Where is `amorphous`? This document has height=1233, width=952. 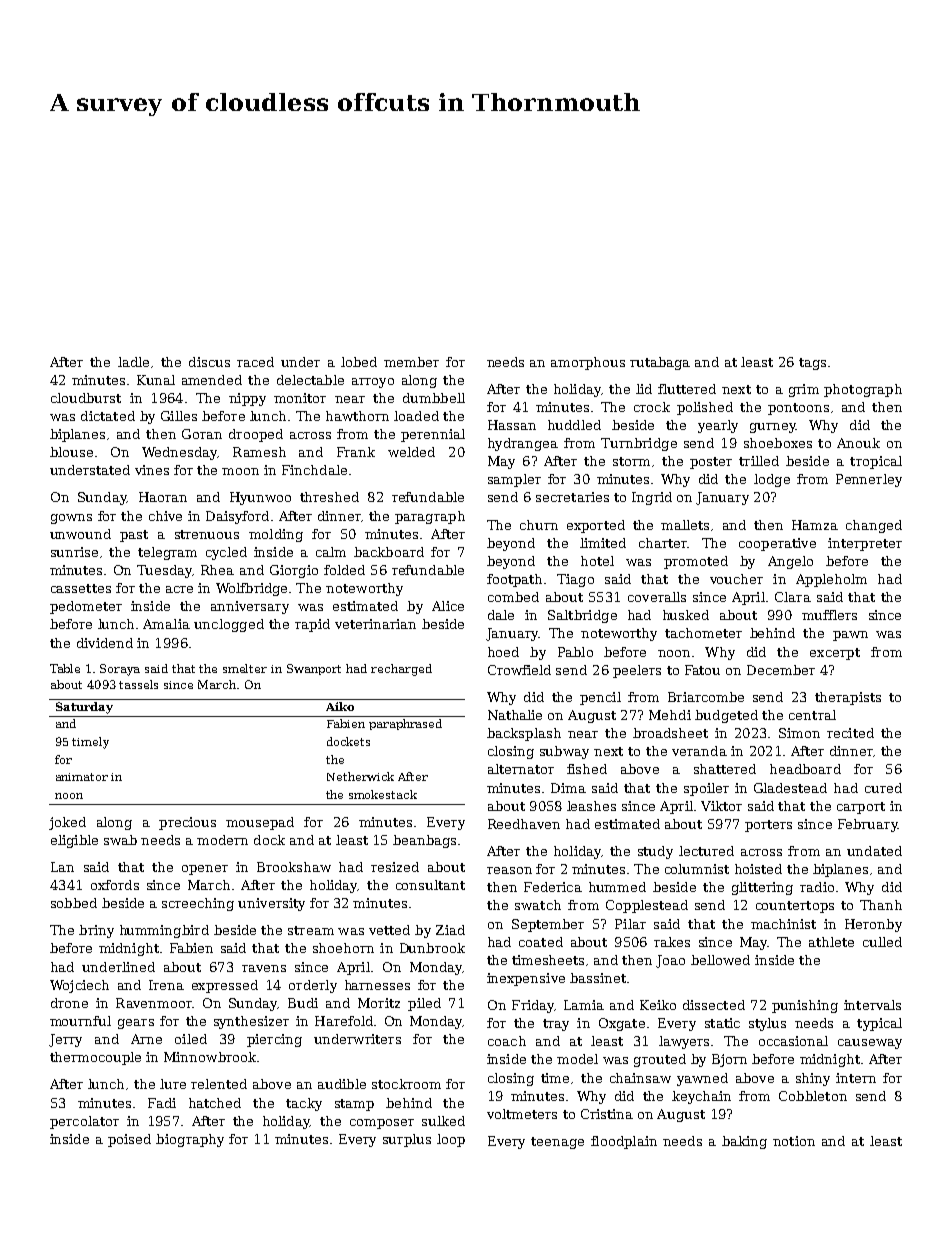 amorphous is located at coordinates (588, 363).
